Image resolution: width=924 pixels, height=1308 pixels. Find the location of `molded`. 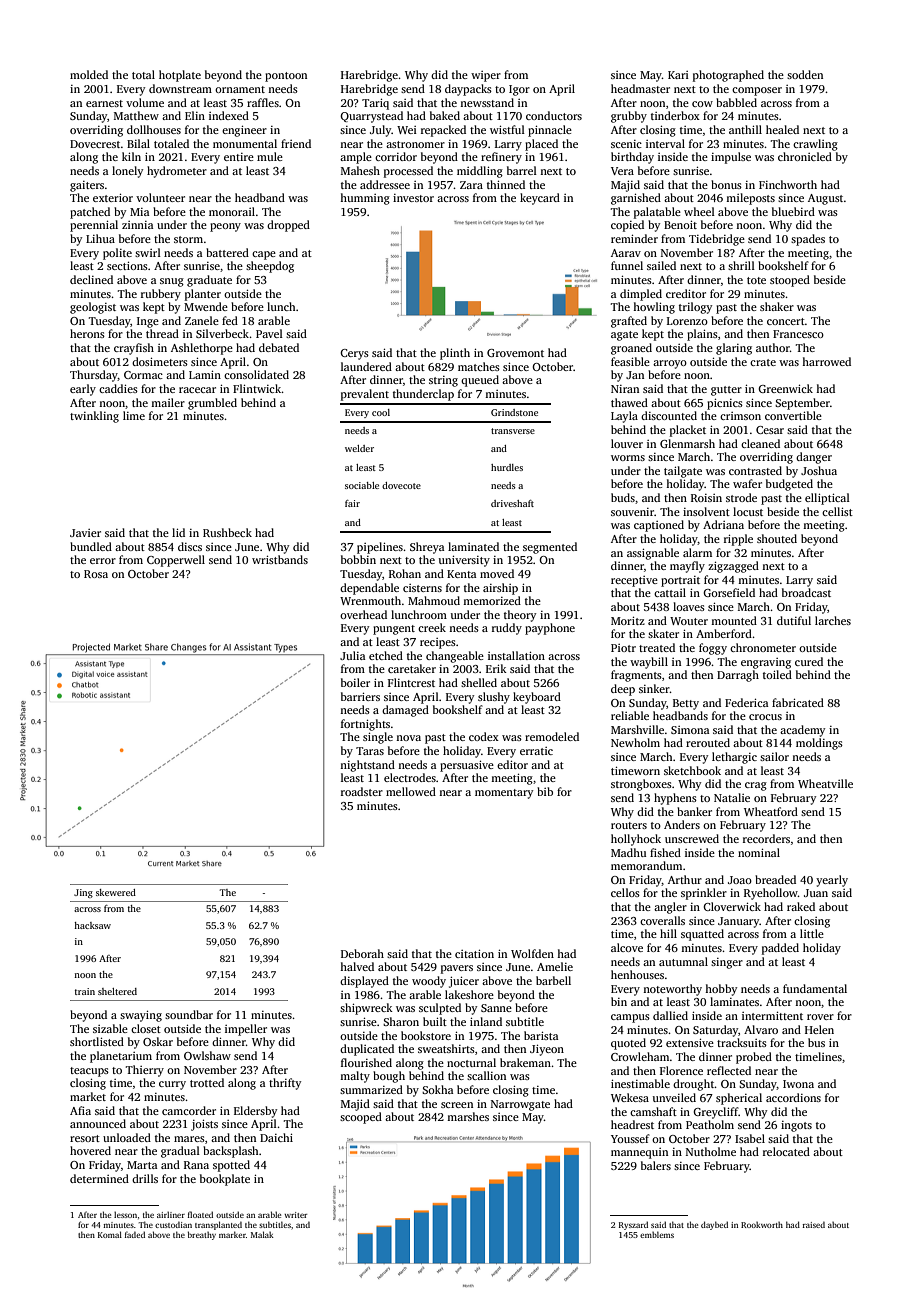

molded is located at coordinates (89, 74).
